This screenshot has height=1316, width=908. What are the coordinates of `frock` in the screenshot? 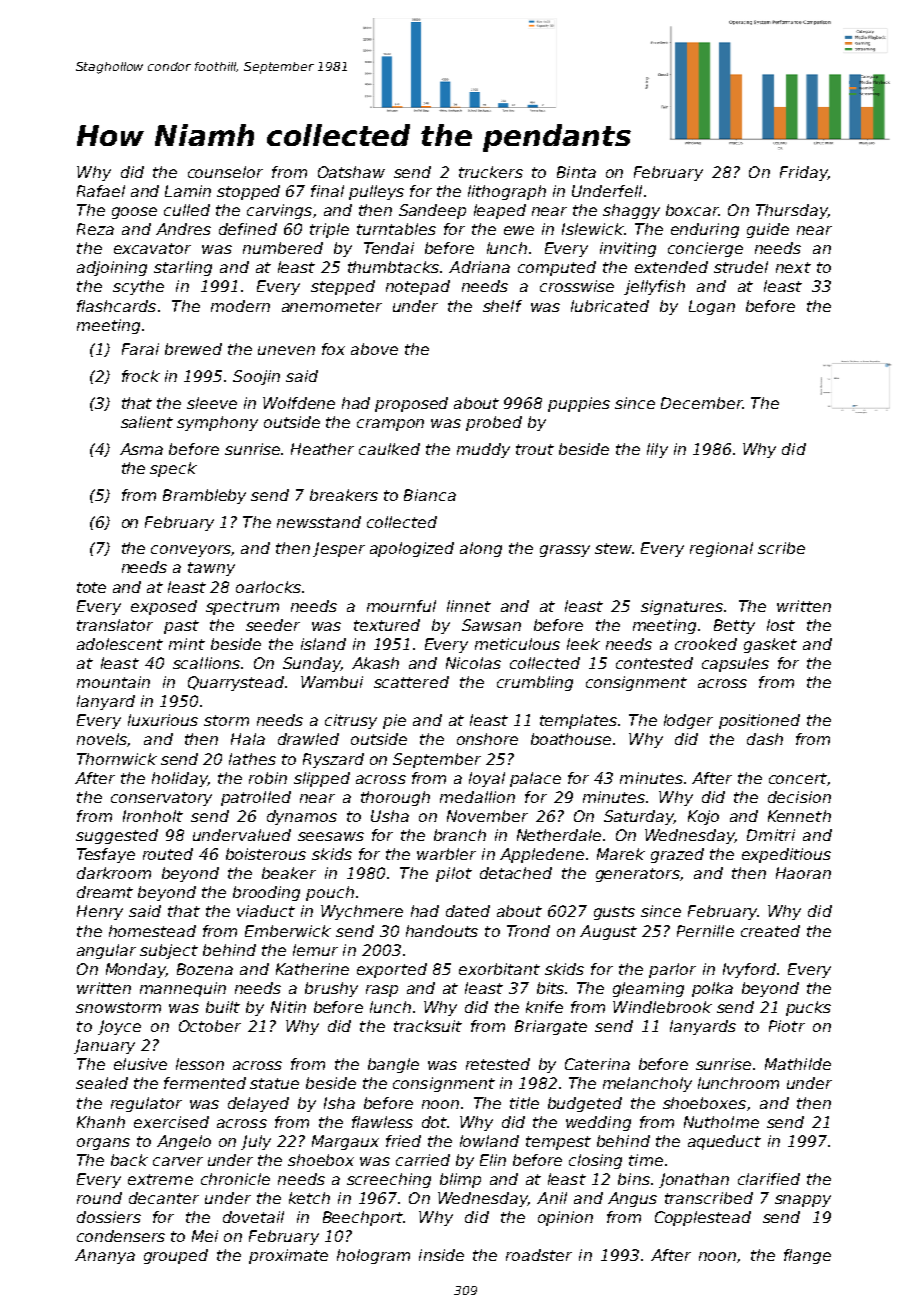 It's located at (141, 376).
